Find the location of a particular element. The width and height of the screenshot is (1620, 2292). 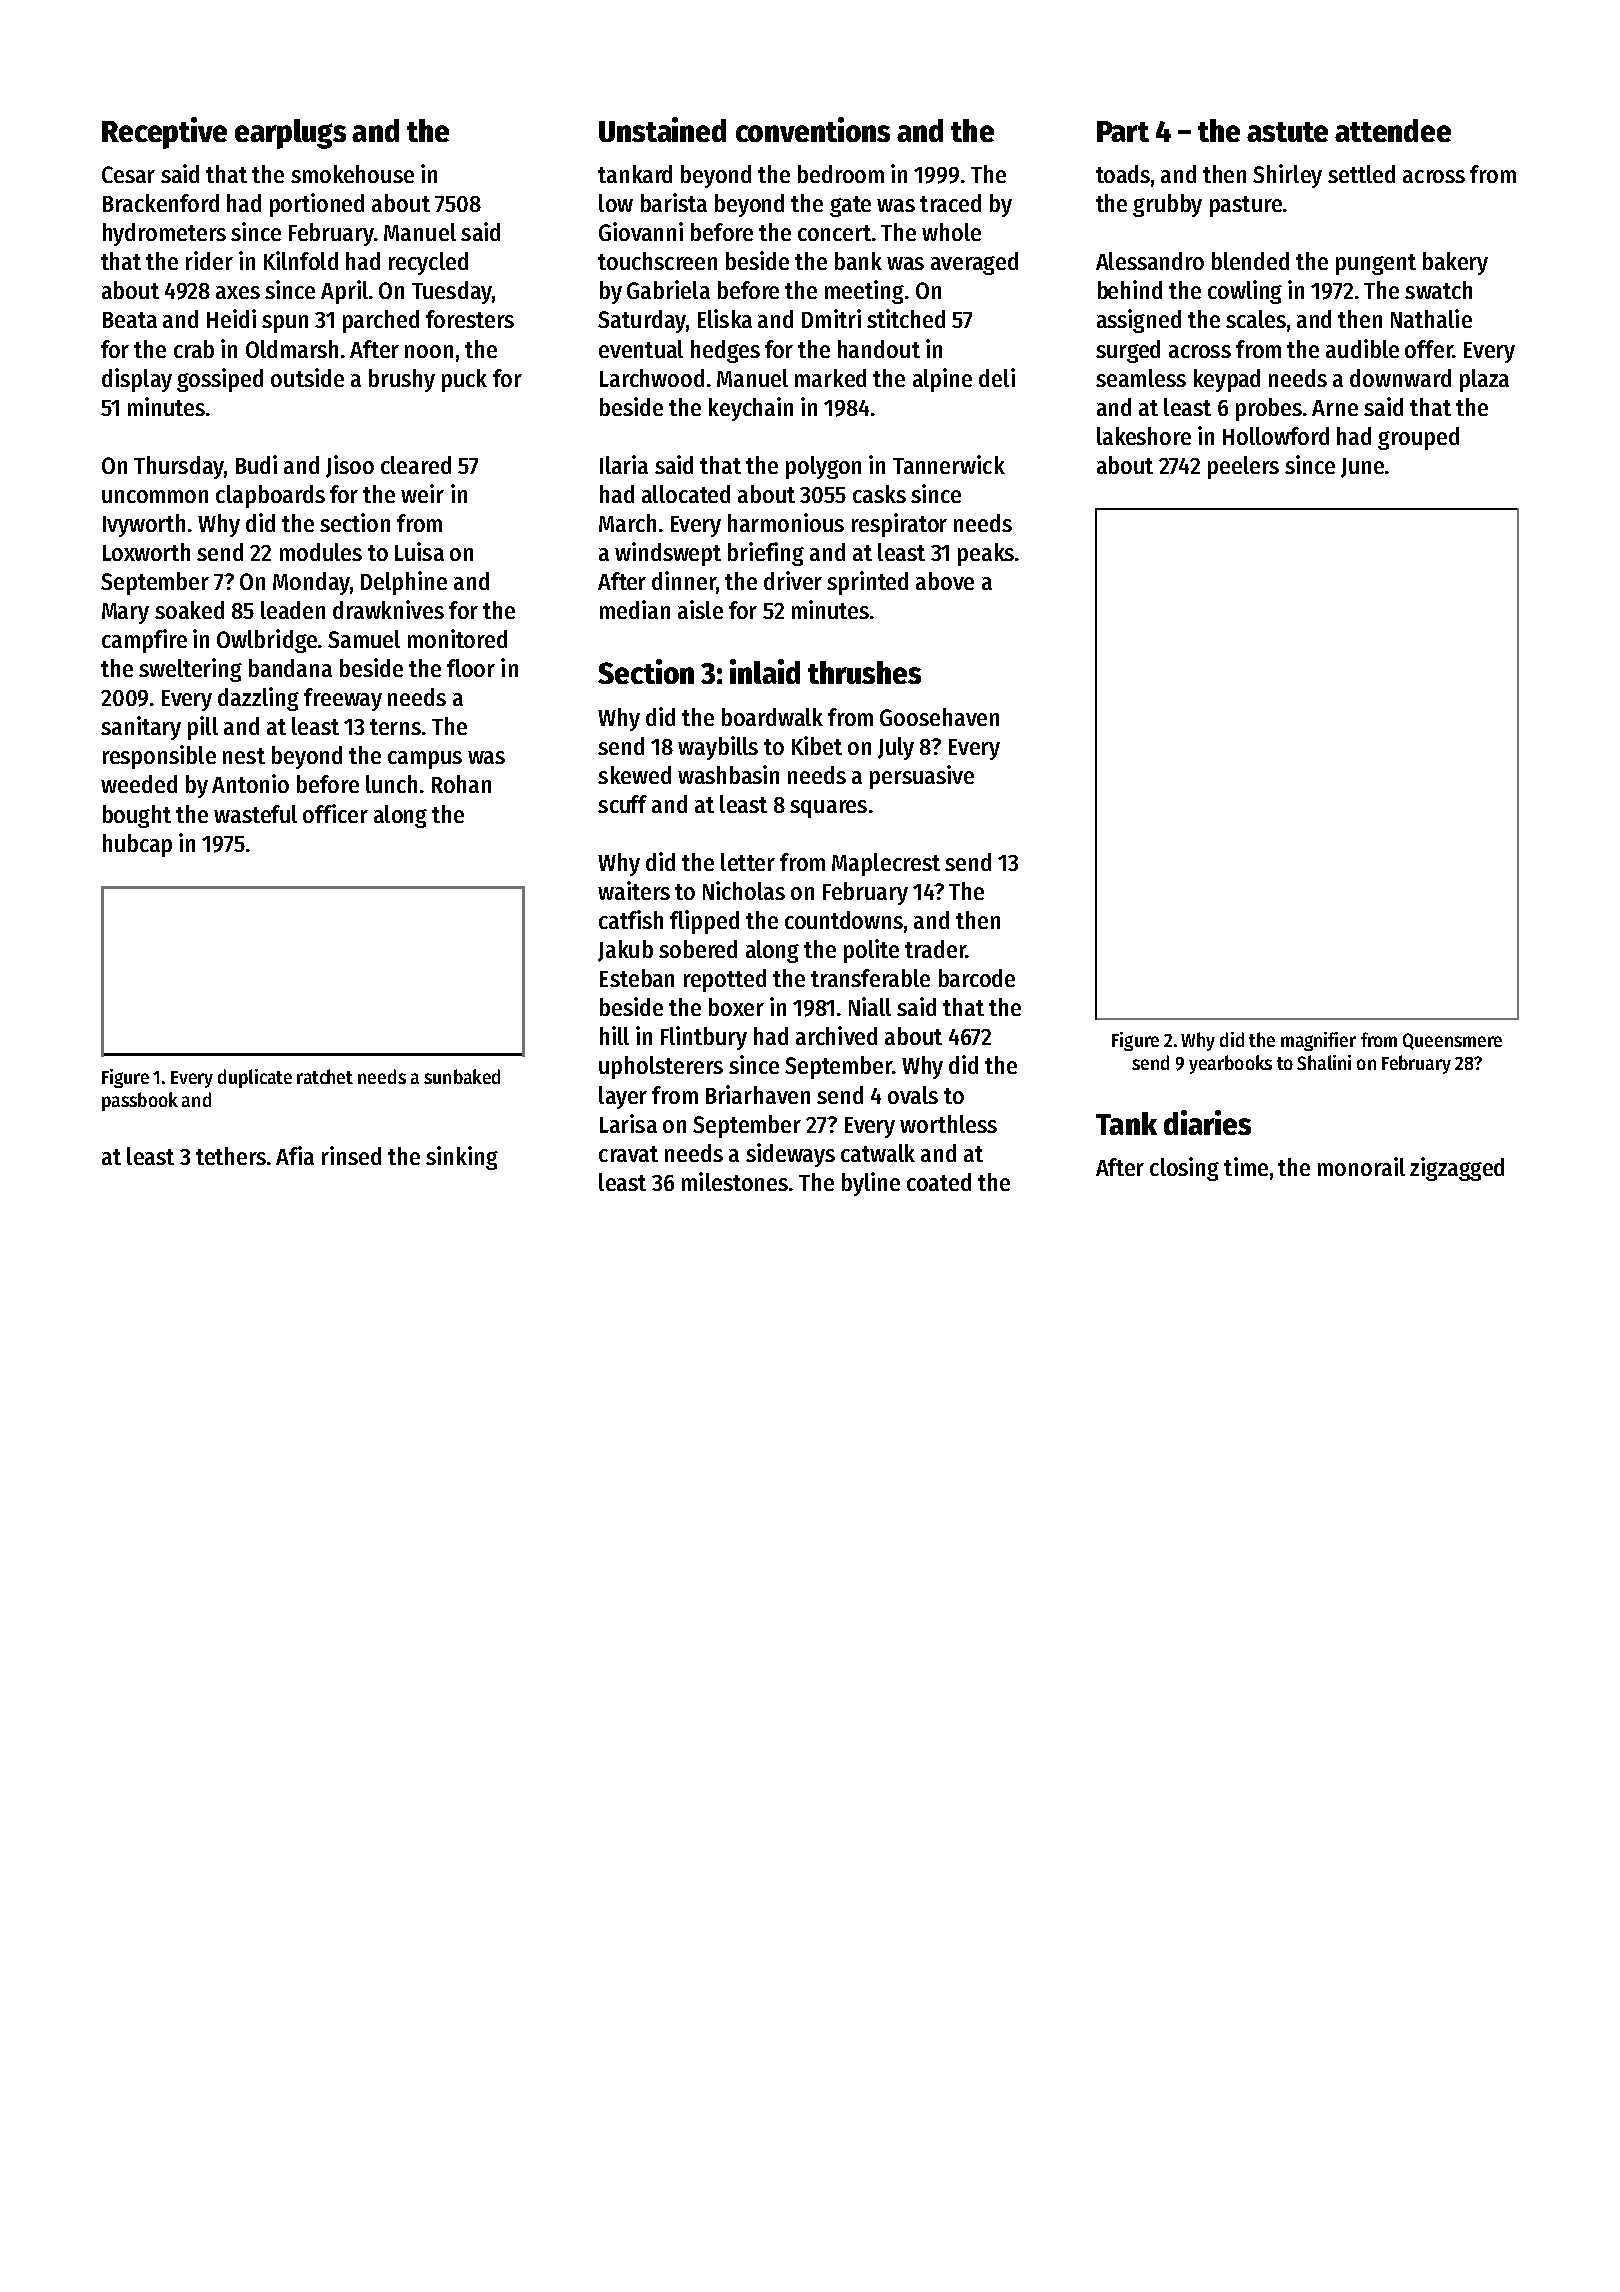

archived is located at coordinates (836, 1035).
